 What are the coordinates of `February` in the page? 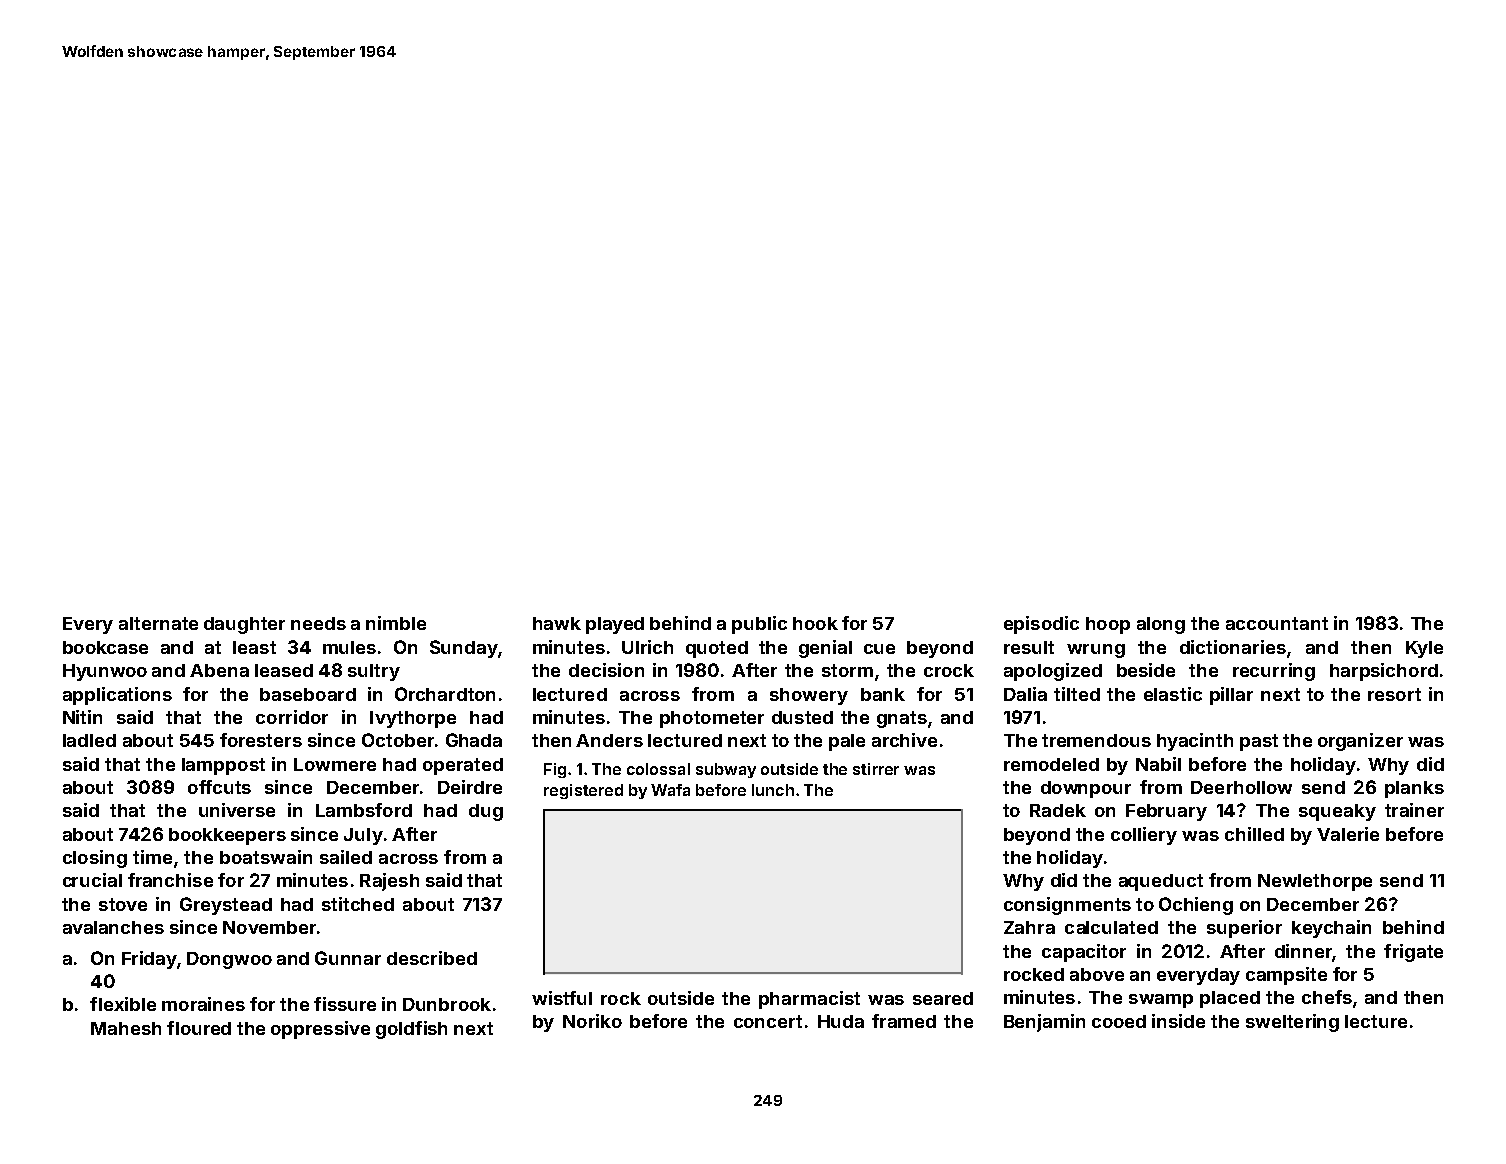 It's located at (1166, 812).
